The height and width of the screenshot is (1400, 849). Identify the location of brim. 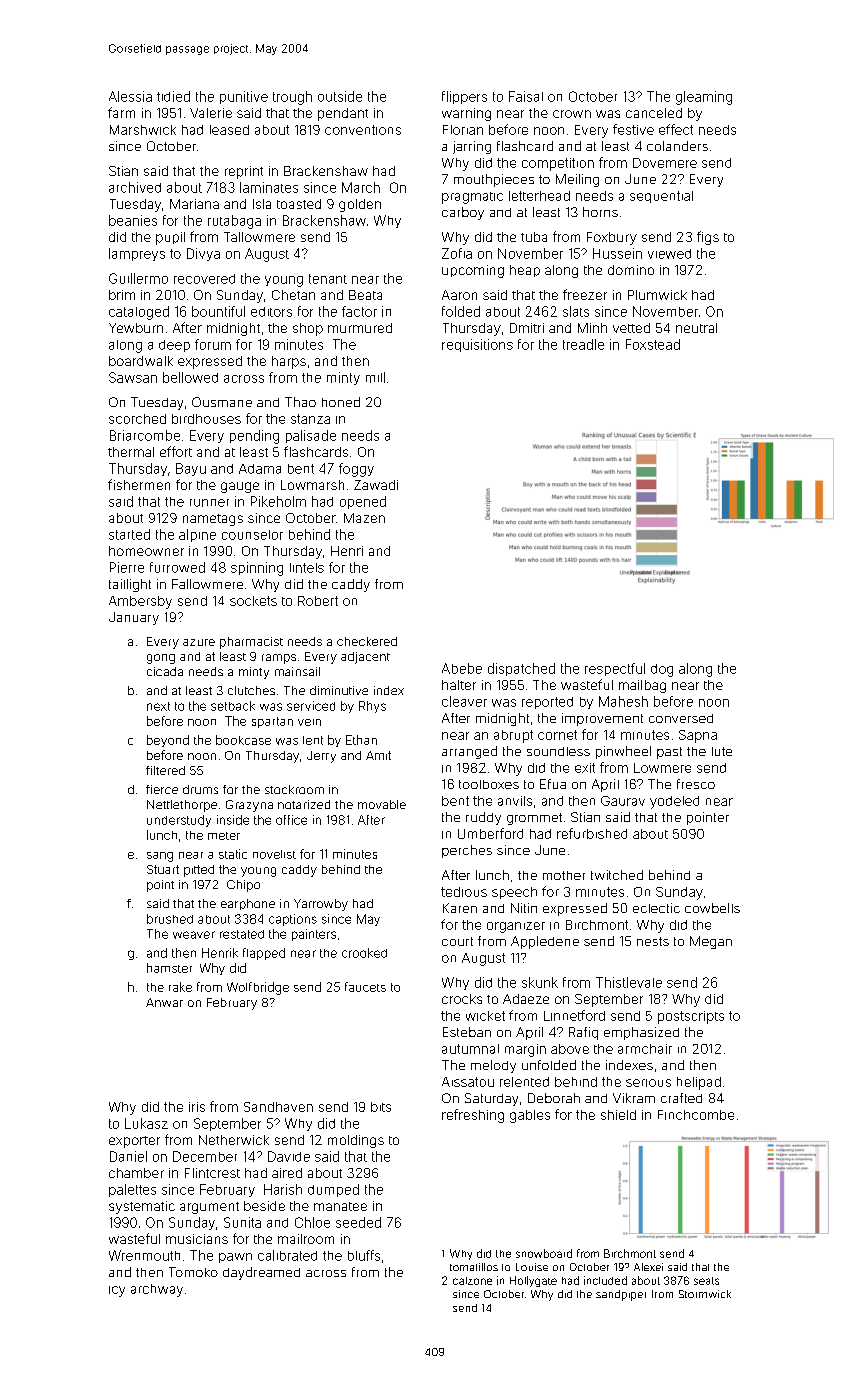
(122, 295).
